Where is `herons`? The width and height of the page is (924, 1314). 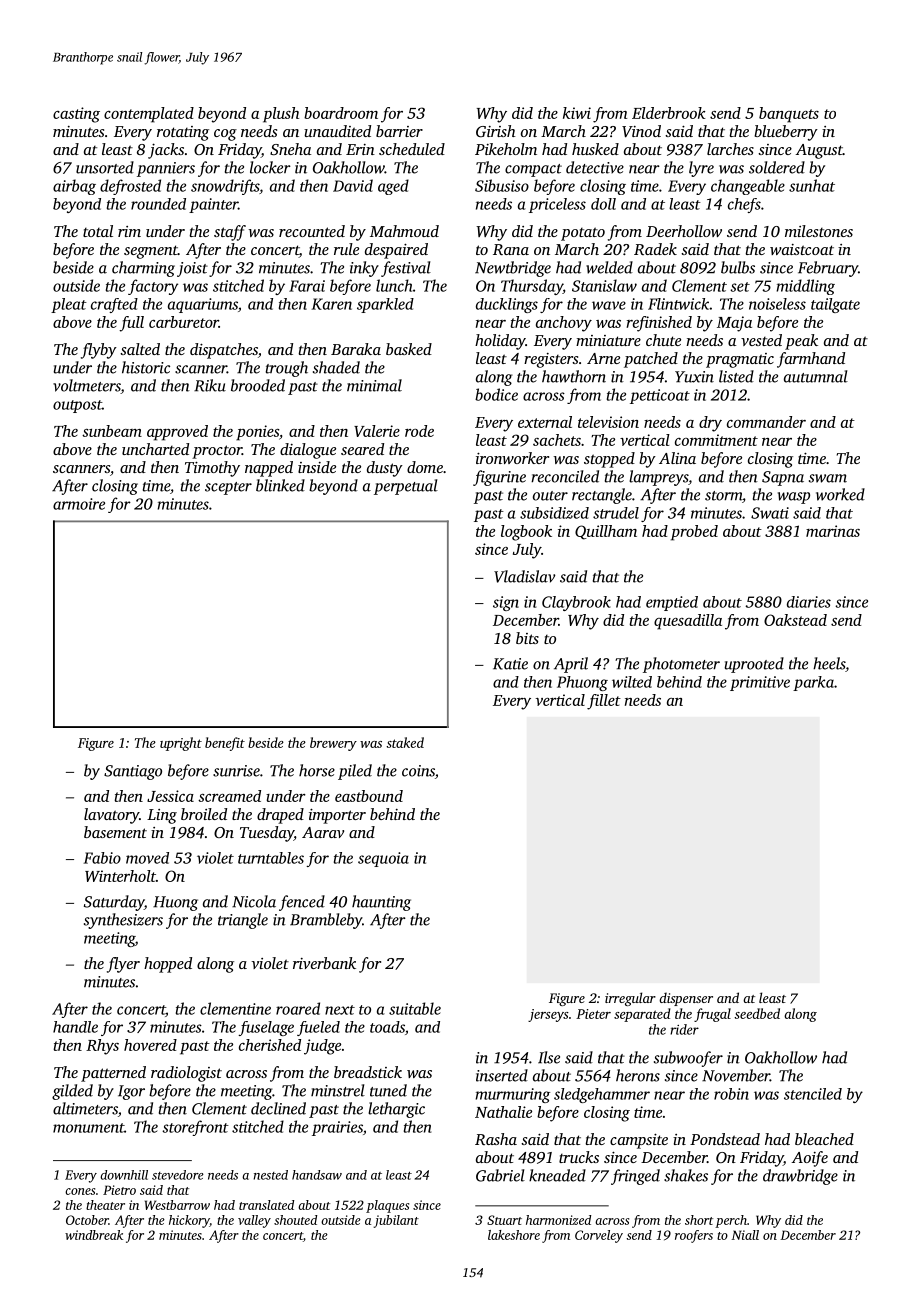 herons is located at coordinates (638, 1075).
